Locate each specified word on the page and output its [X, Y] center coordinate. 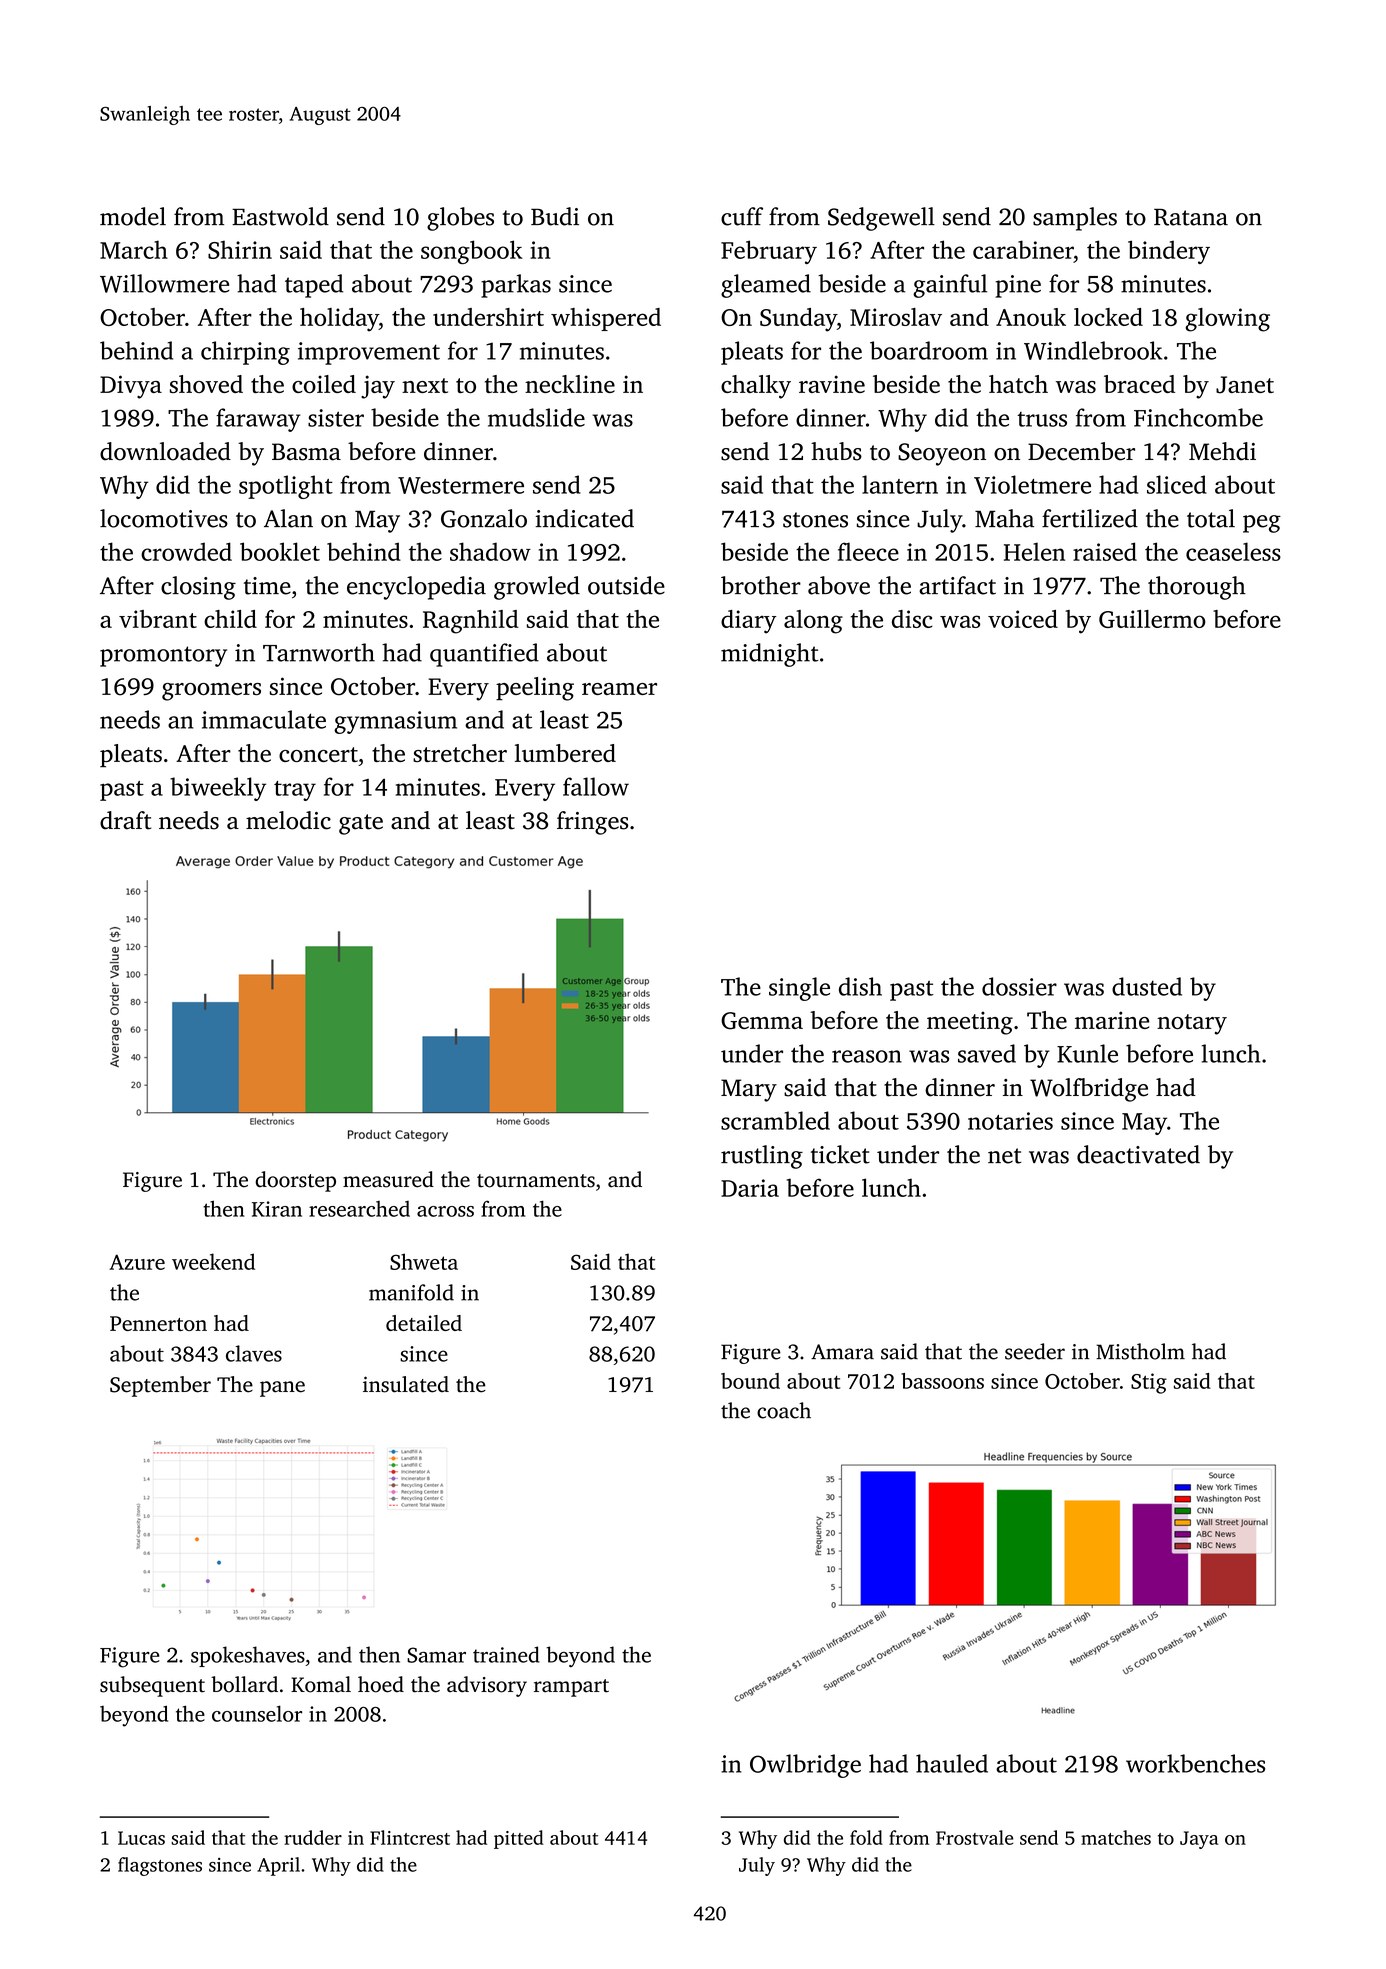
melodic [288, 820]
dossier [1019, 986]
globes [460, 219]
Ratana [1191, 217]
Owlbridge [805, 1766]
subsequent [152, 1686]
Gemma [762, 1021]
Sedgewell [881, 219]
